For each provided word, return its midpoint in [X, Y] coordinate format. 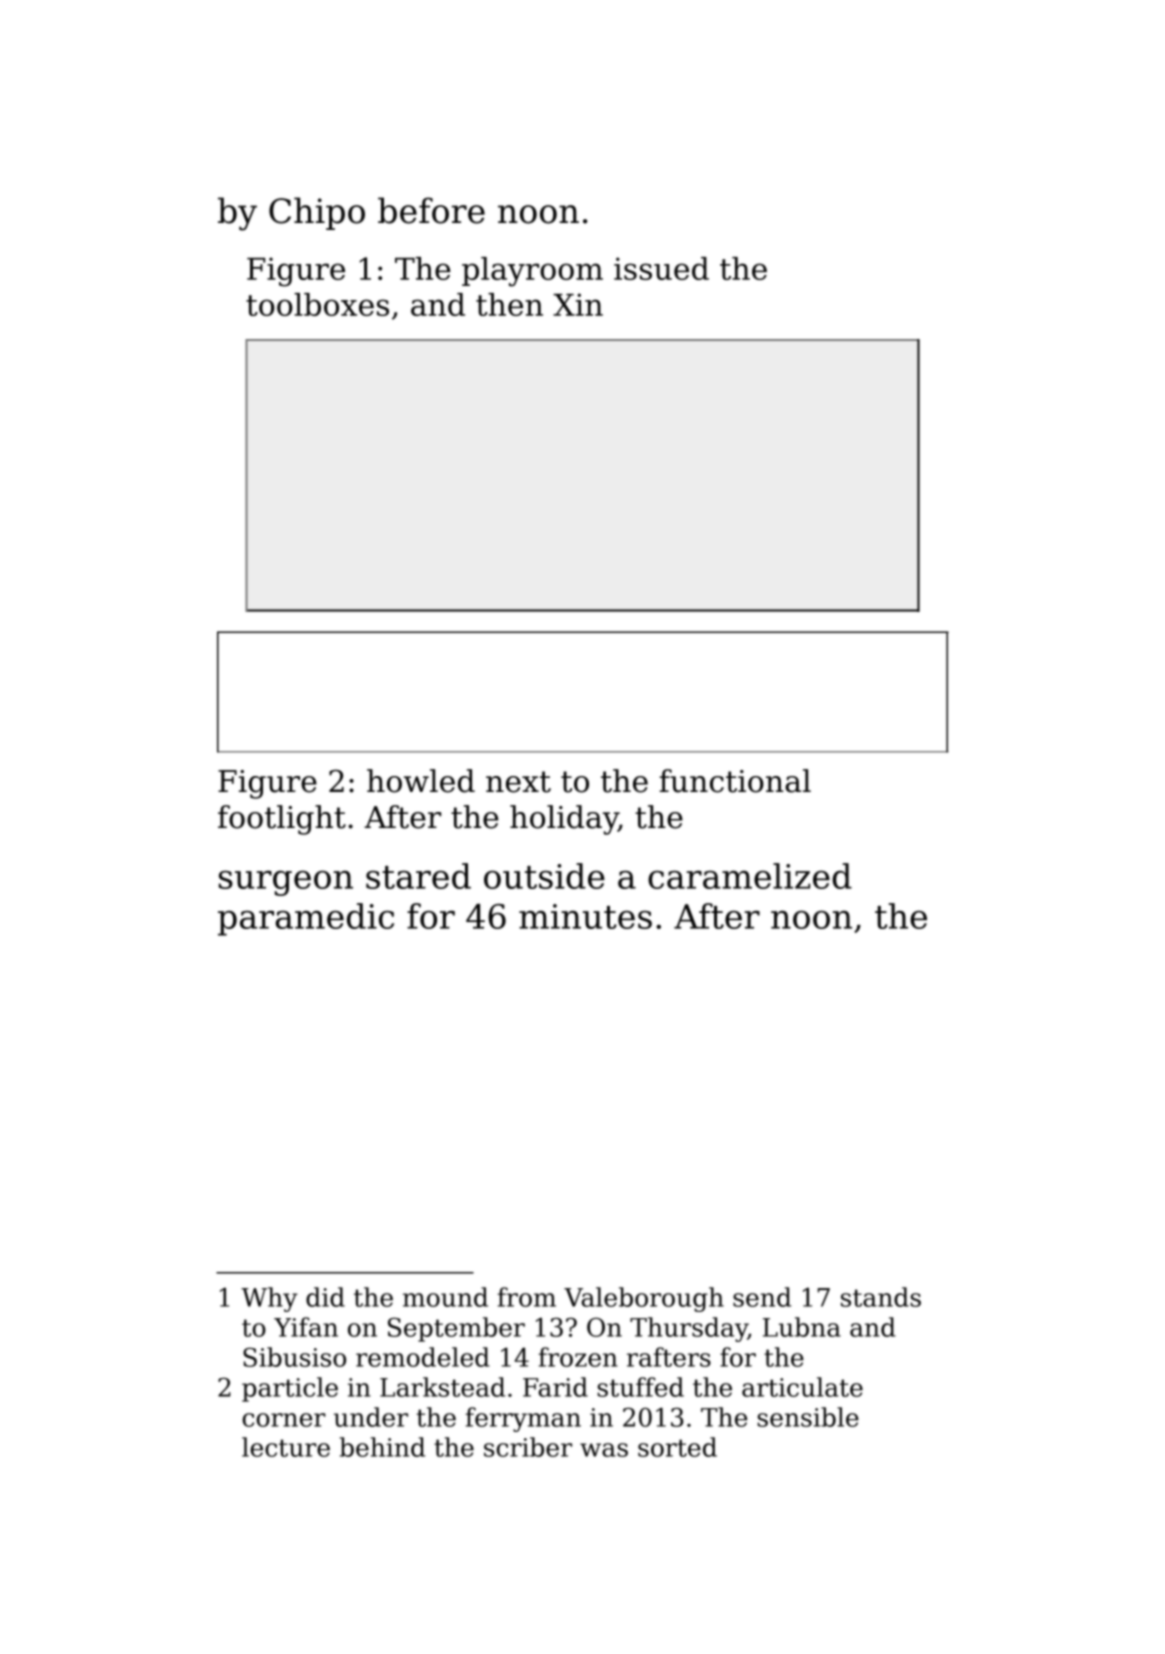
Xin [578, 304]
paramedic [306, 919]
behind [382, 1447]
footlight [282, 820]
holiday [564, 820]
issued [661, 268]
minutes [585, 916]
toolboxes [317, 304]
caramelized [750, 876]
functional [735, 781]
